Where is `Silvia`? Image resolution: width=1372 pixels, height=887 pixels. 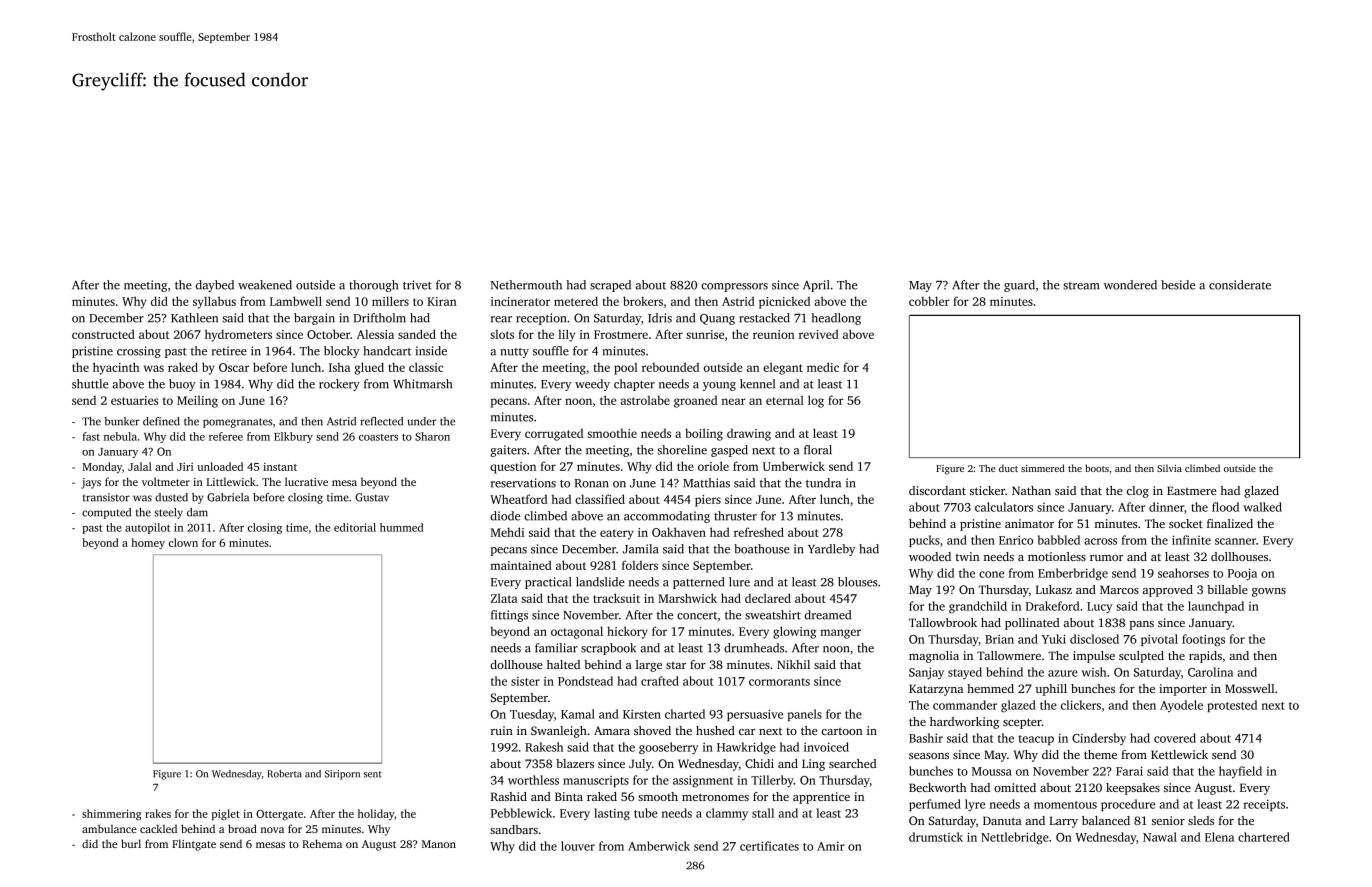
Silvia is located at coordinates (1169, 468).
